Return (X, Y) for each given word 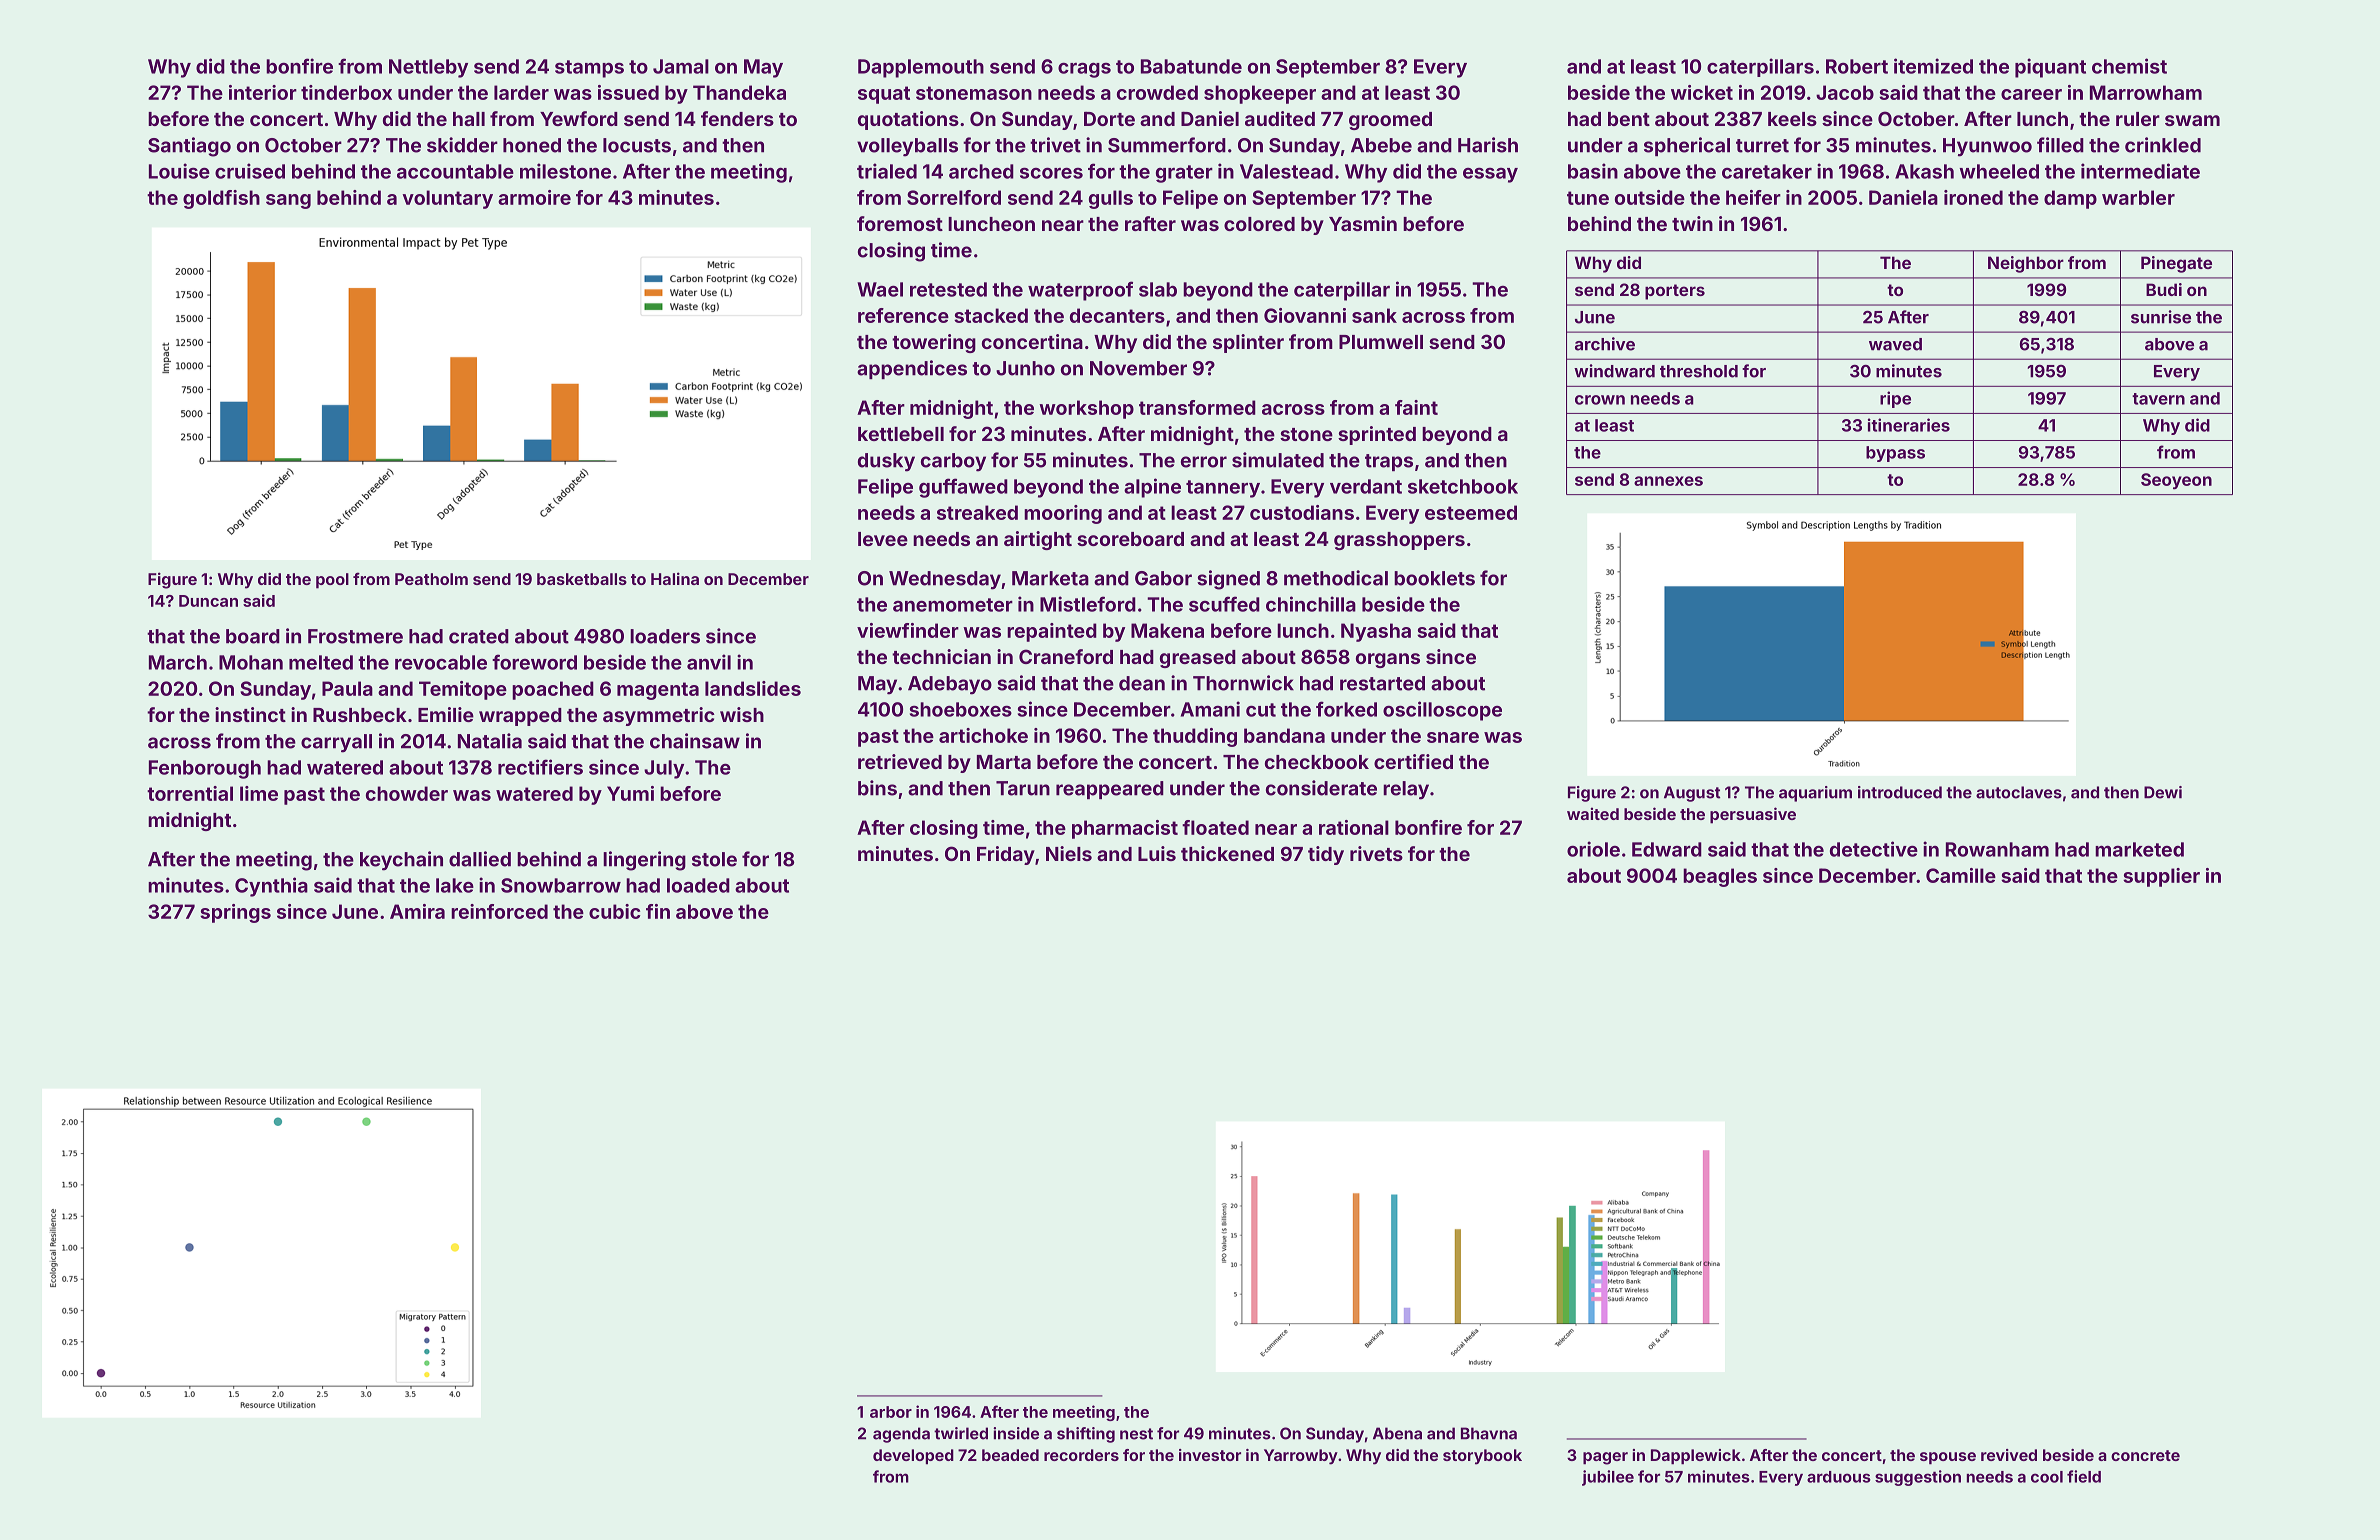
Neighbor (2026, 264)
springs (235, 913)
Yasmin (1363, 223)
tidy (1326, 855)
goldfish (221, 199)
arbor (891, 1412)
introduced (1900, 792)
